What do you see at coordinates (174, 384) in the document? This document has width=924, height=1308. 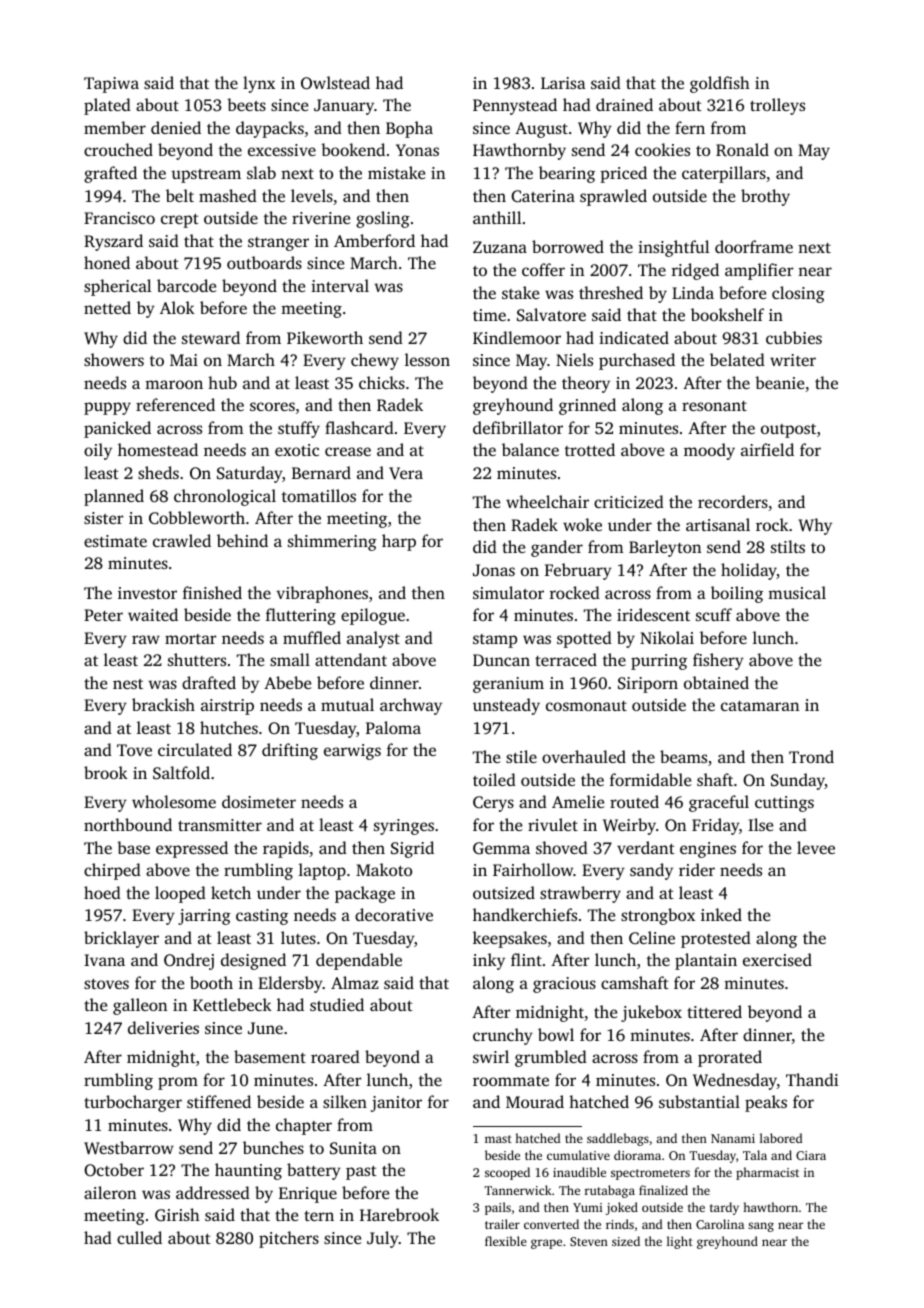 I see `maroon` at bounding box center [174, 384].
